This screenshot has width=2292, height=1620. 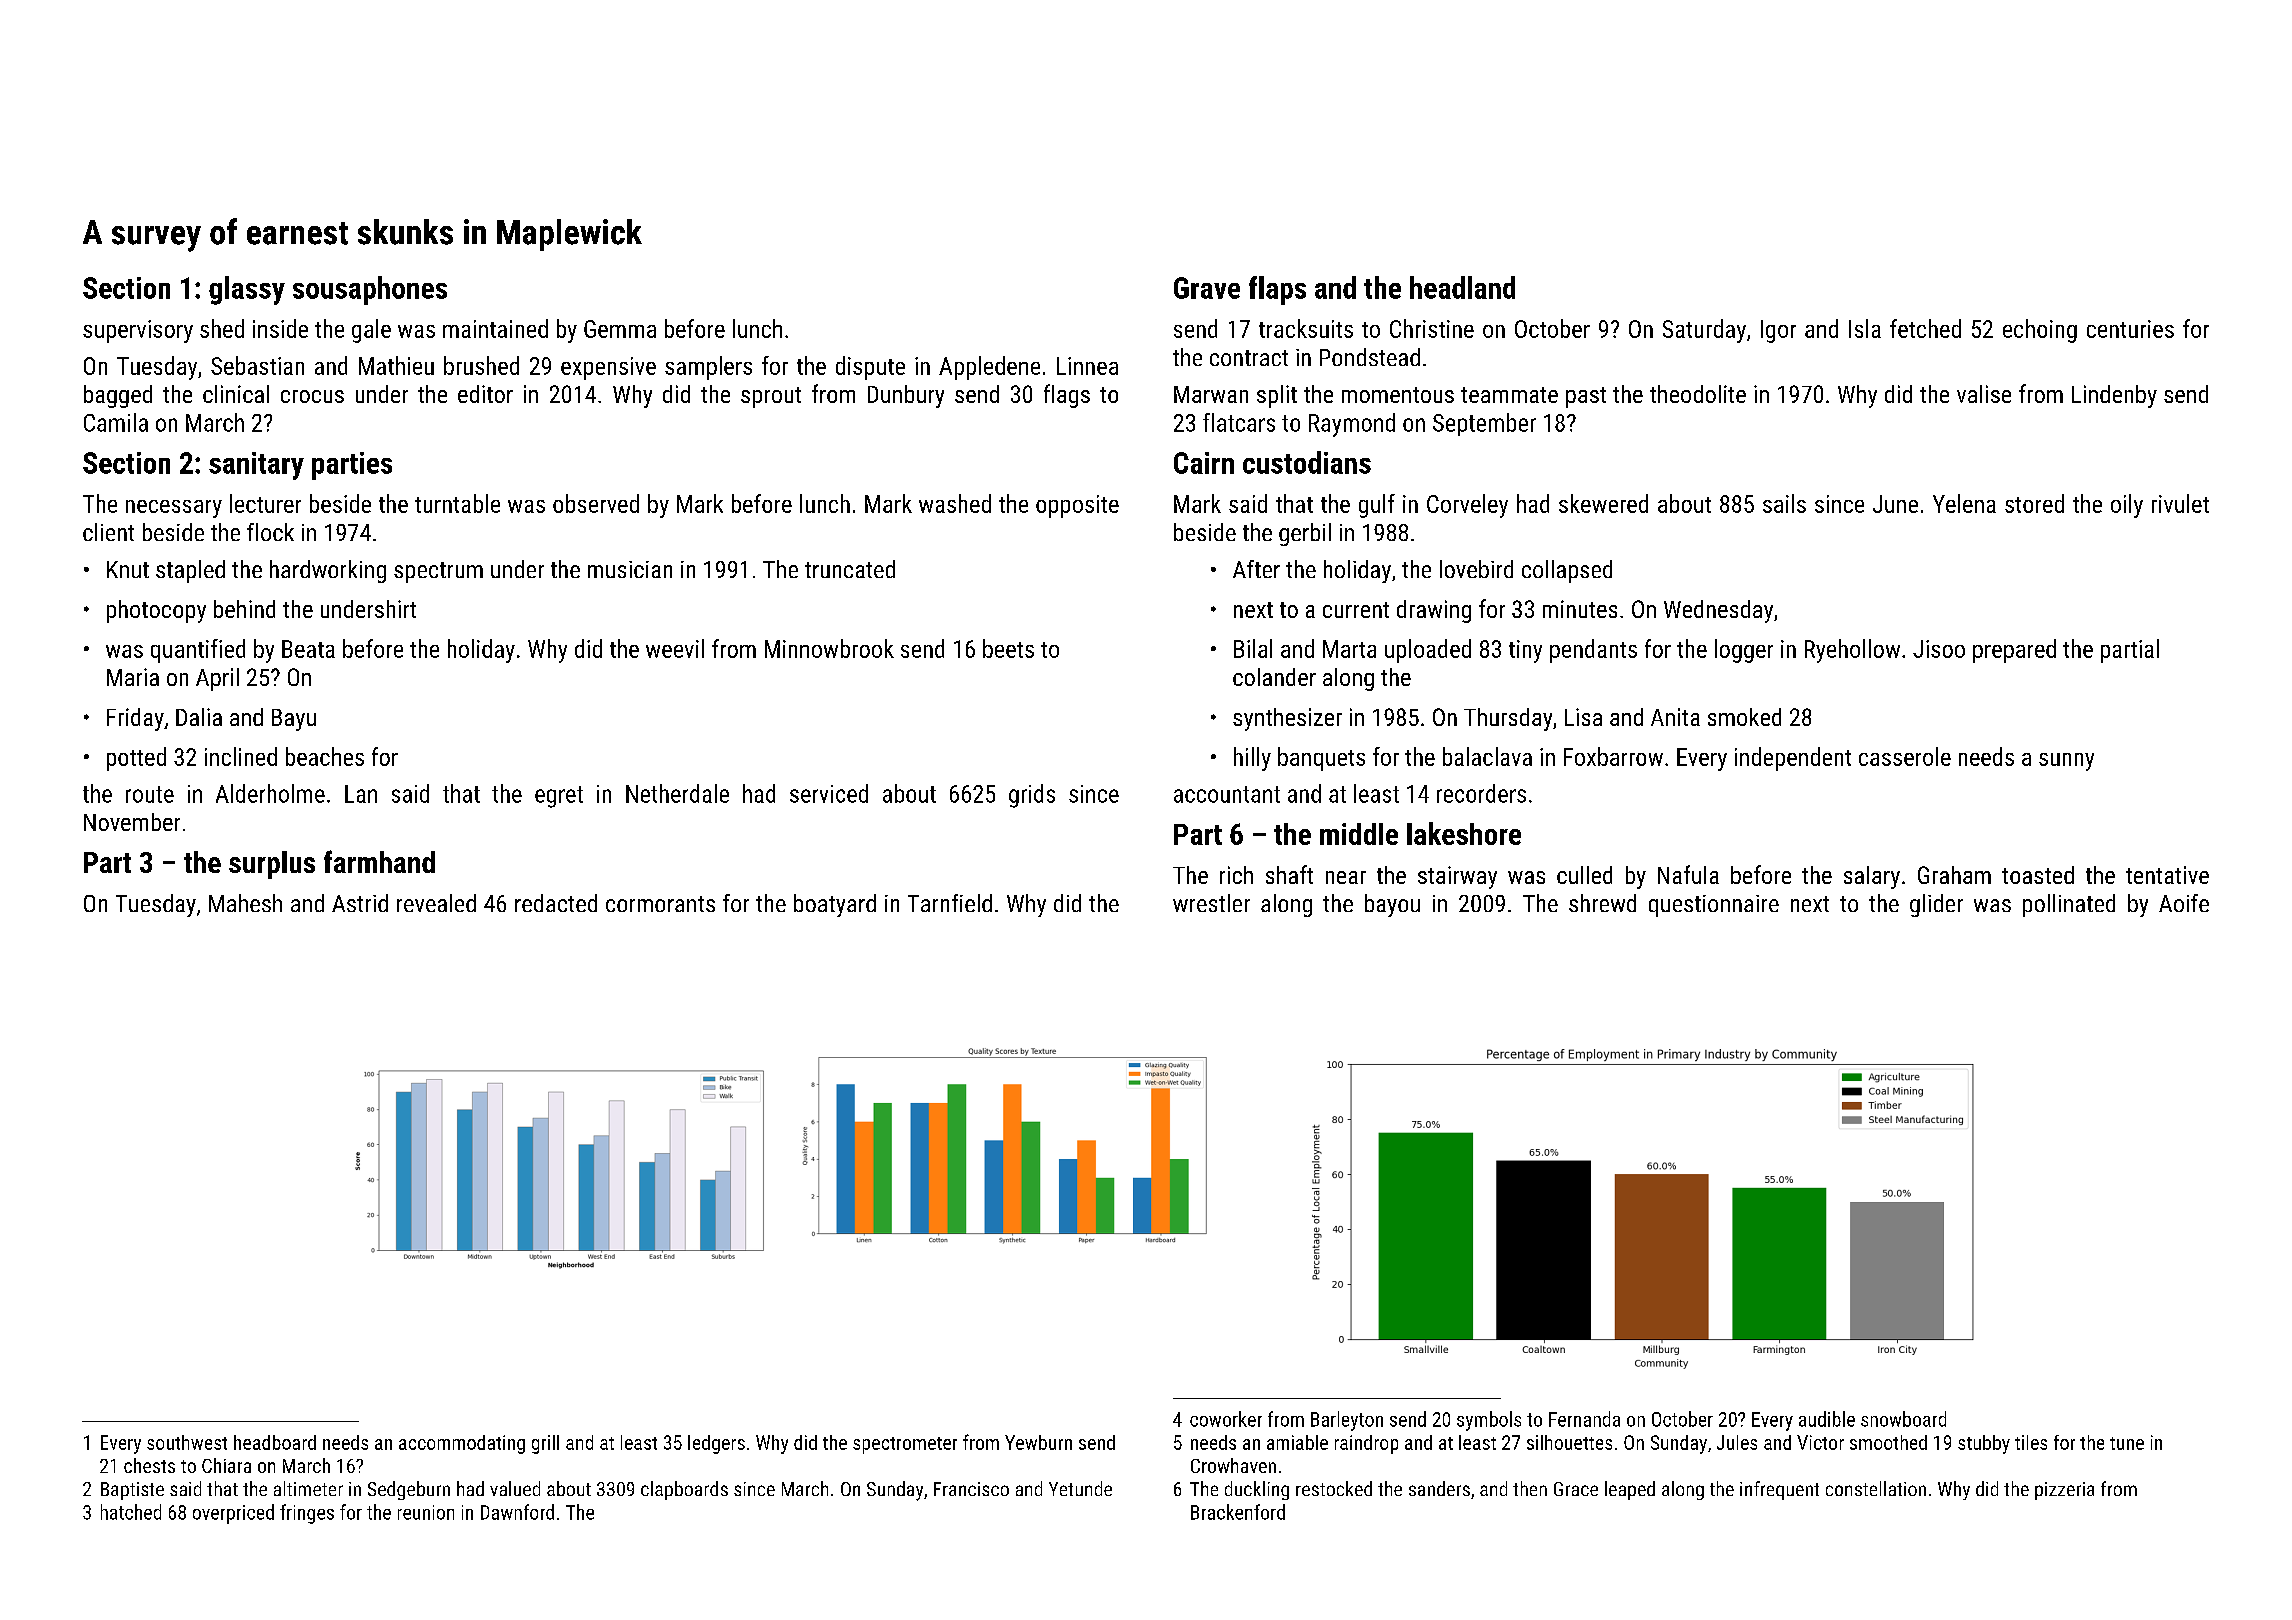 What do you see at coordinates (1207, 288) in the screenshot?
I see `Grave` at bounding box center [1207, 288].
